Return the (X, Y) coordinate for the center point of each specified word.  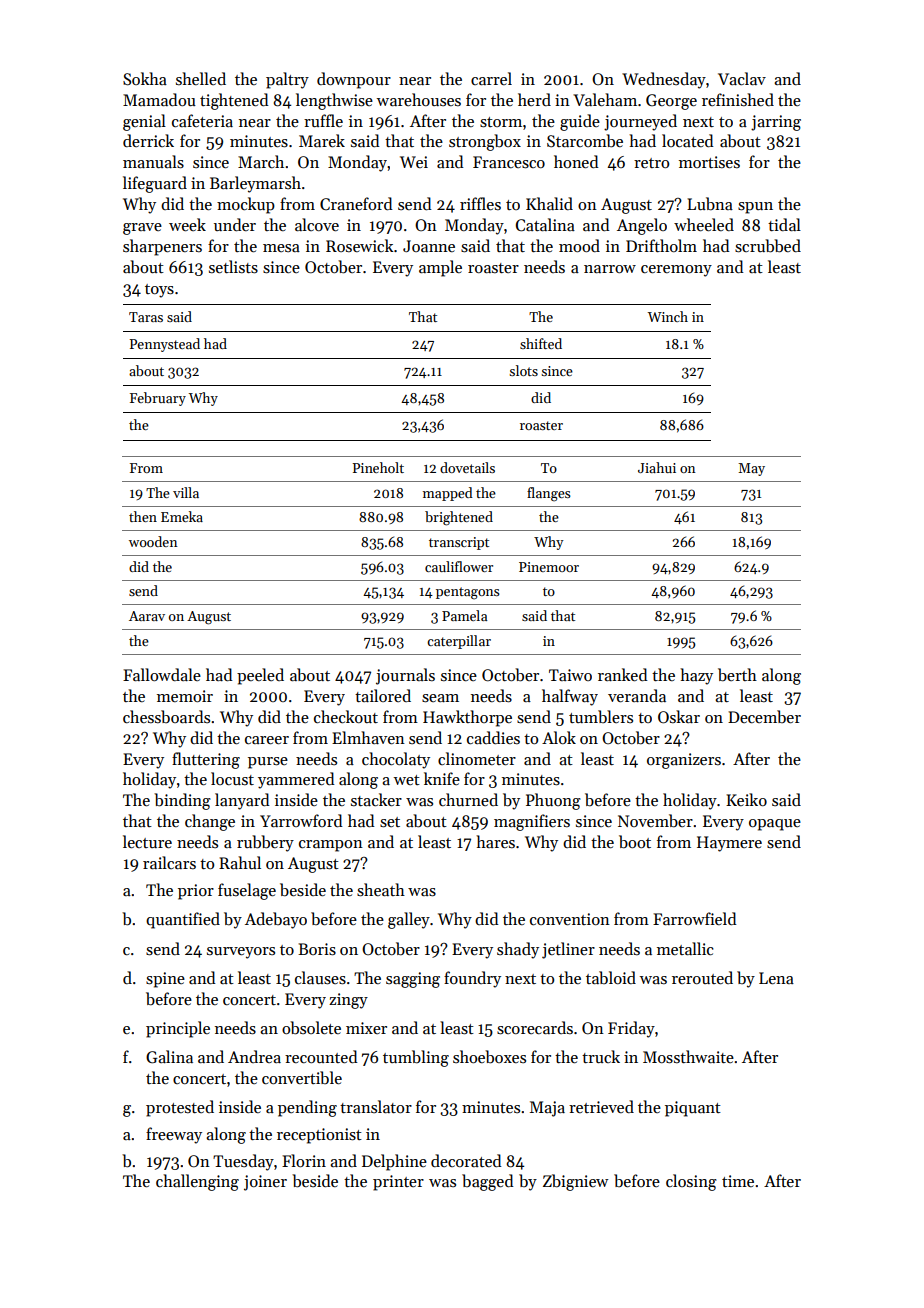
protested (180, 1108)
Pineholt (378, 467)
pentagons (468, 593)
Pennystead (165, 345)
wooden (153, 541)
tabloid (611, 977)
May (751, 469)
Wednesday (664, 80)
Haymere (729, 844)
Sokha (145, 79)
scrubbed (768, 246)
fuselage (247, 891)
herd (534, 99)
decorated (466, 1160)
